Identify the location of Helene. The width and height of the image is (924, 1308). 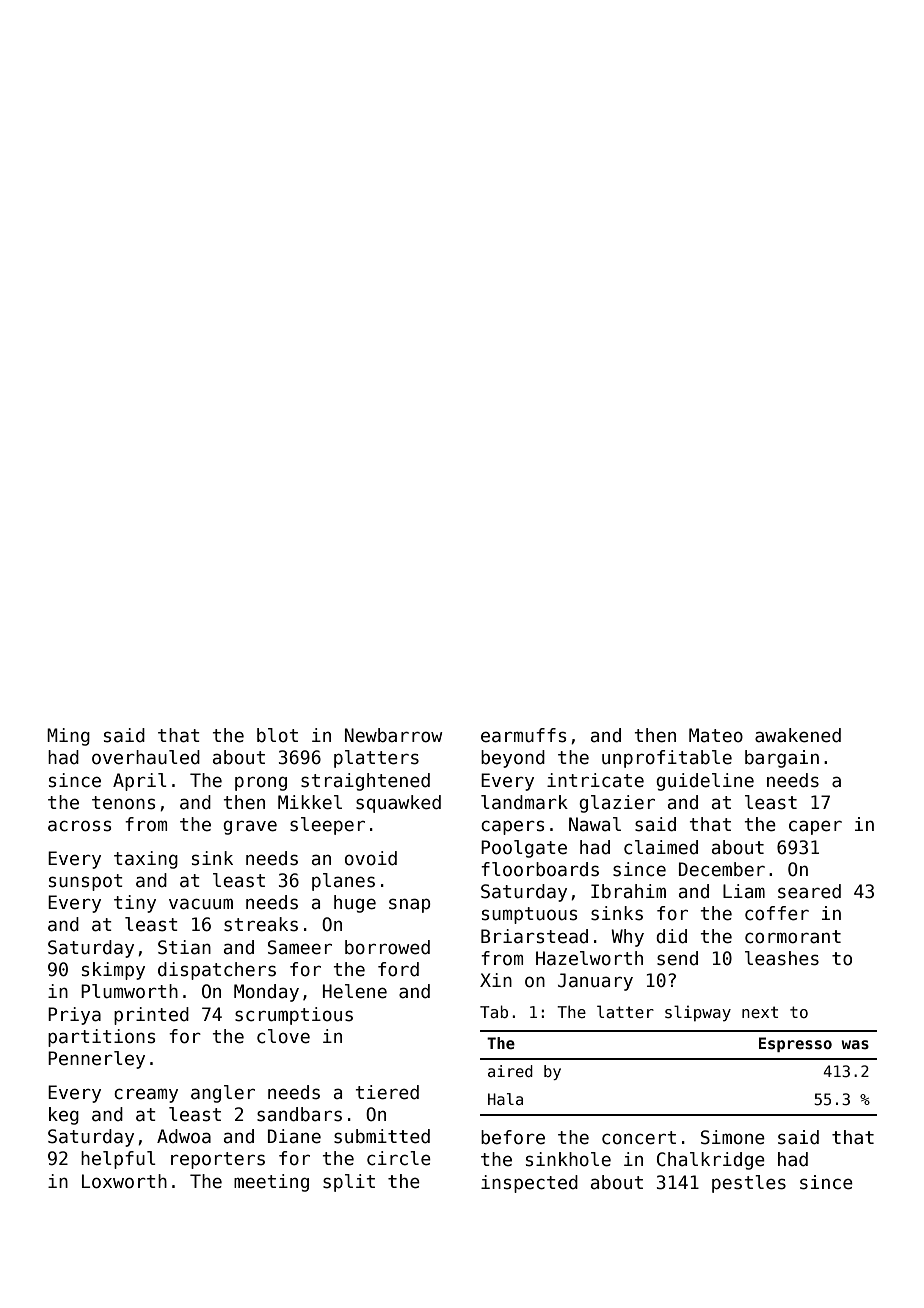
(355, 991).
